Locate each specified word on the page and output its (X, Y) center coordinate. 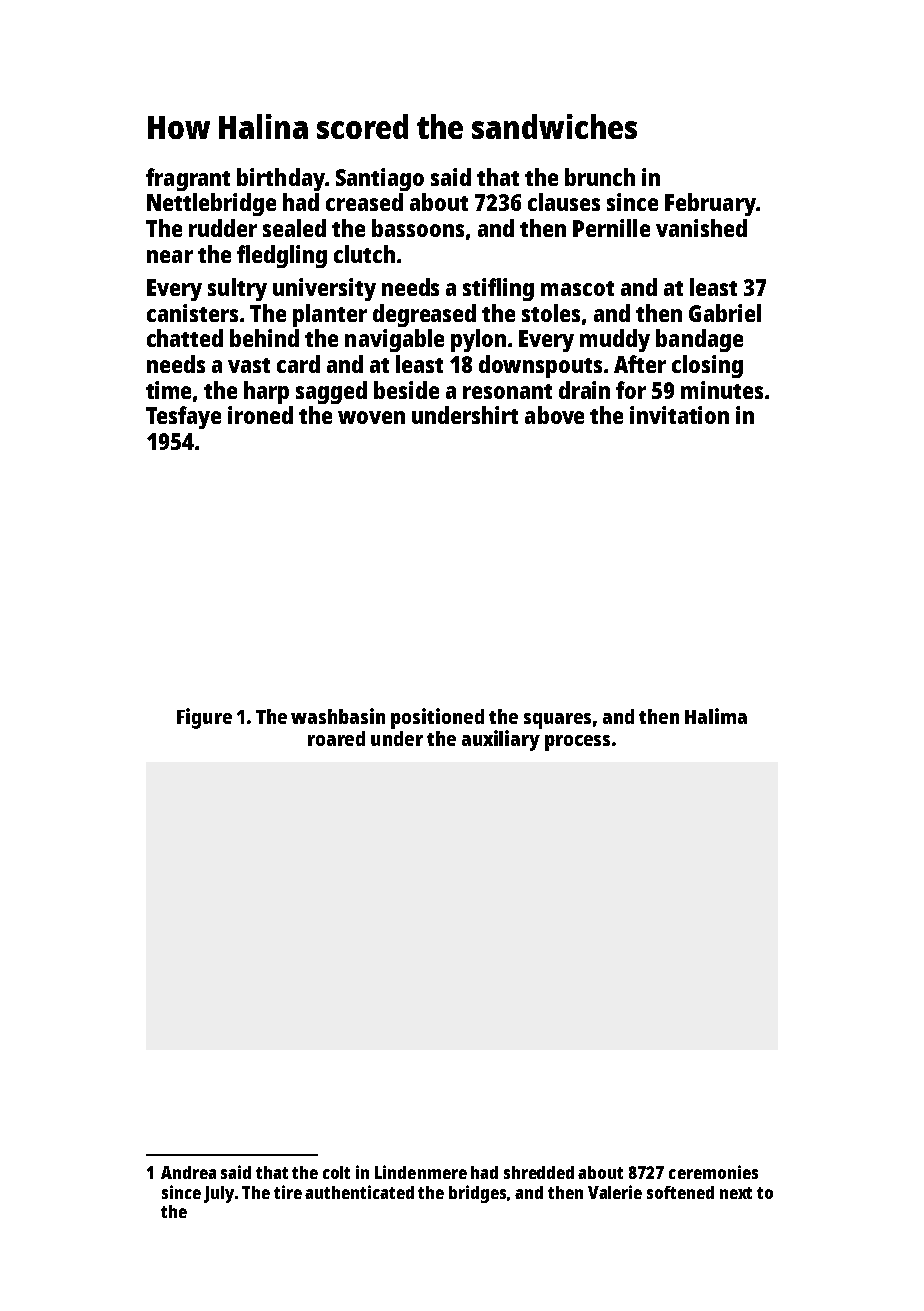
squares (557, 721)
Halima (716, 716)
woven (371, 417)
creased (364, 202)
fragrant (188, 179)
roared (336, 738)
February (710, 204)
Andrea (188, 1172)
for (631, 390)
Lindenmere (421, 1172)
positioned (437, 718)
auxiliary (501, 740)
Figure (204, 718)
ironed (260, 415)
